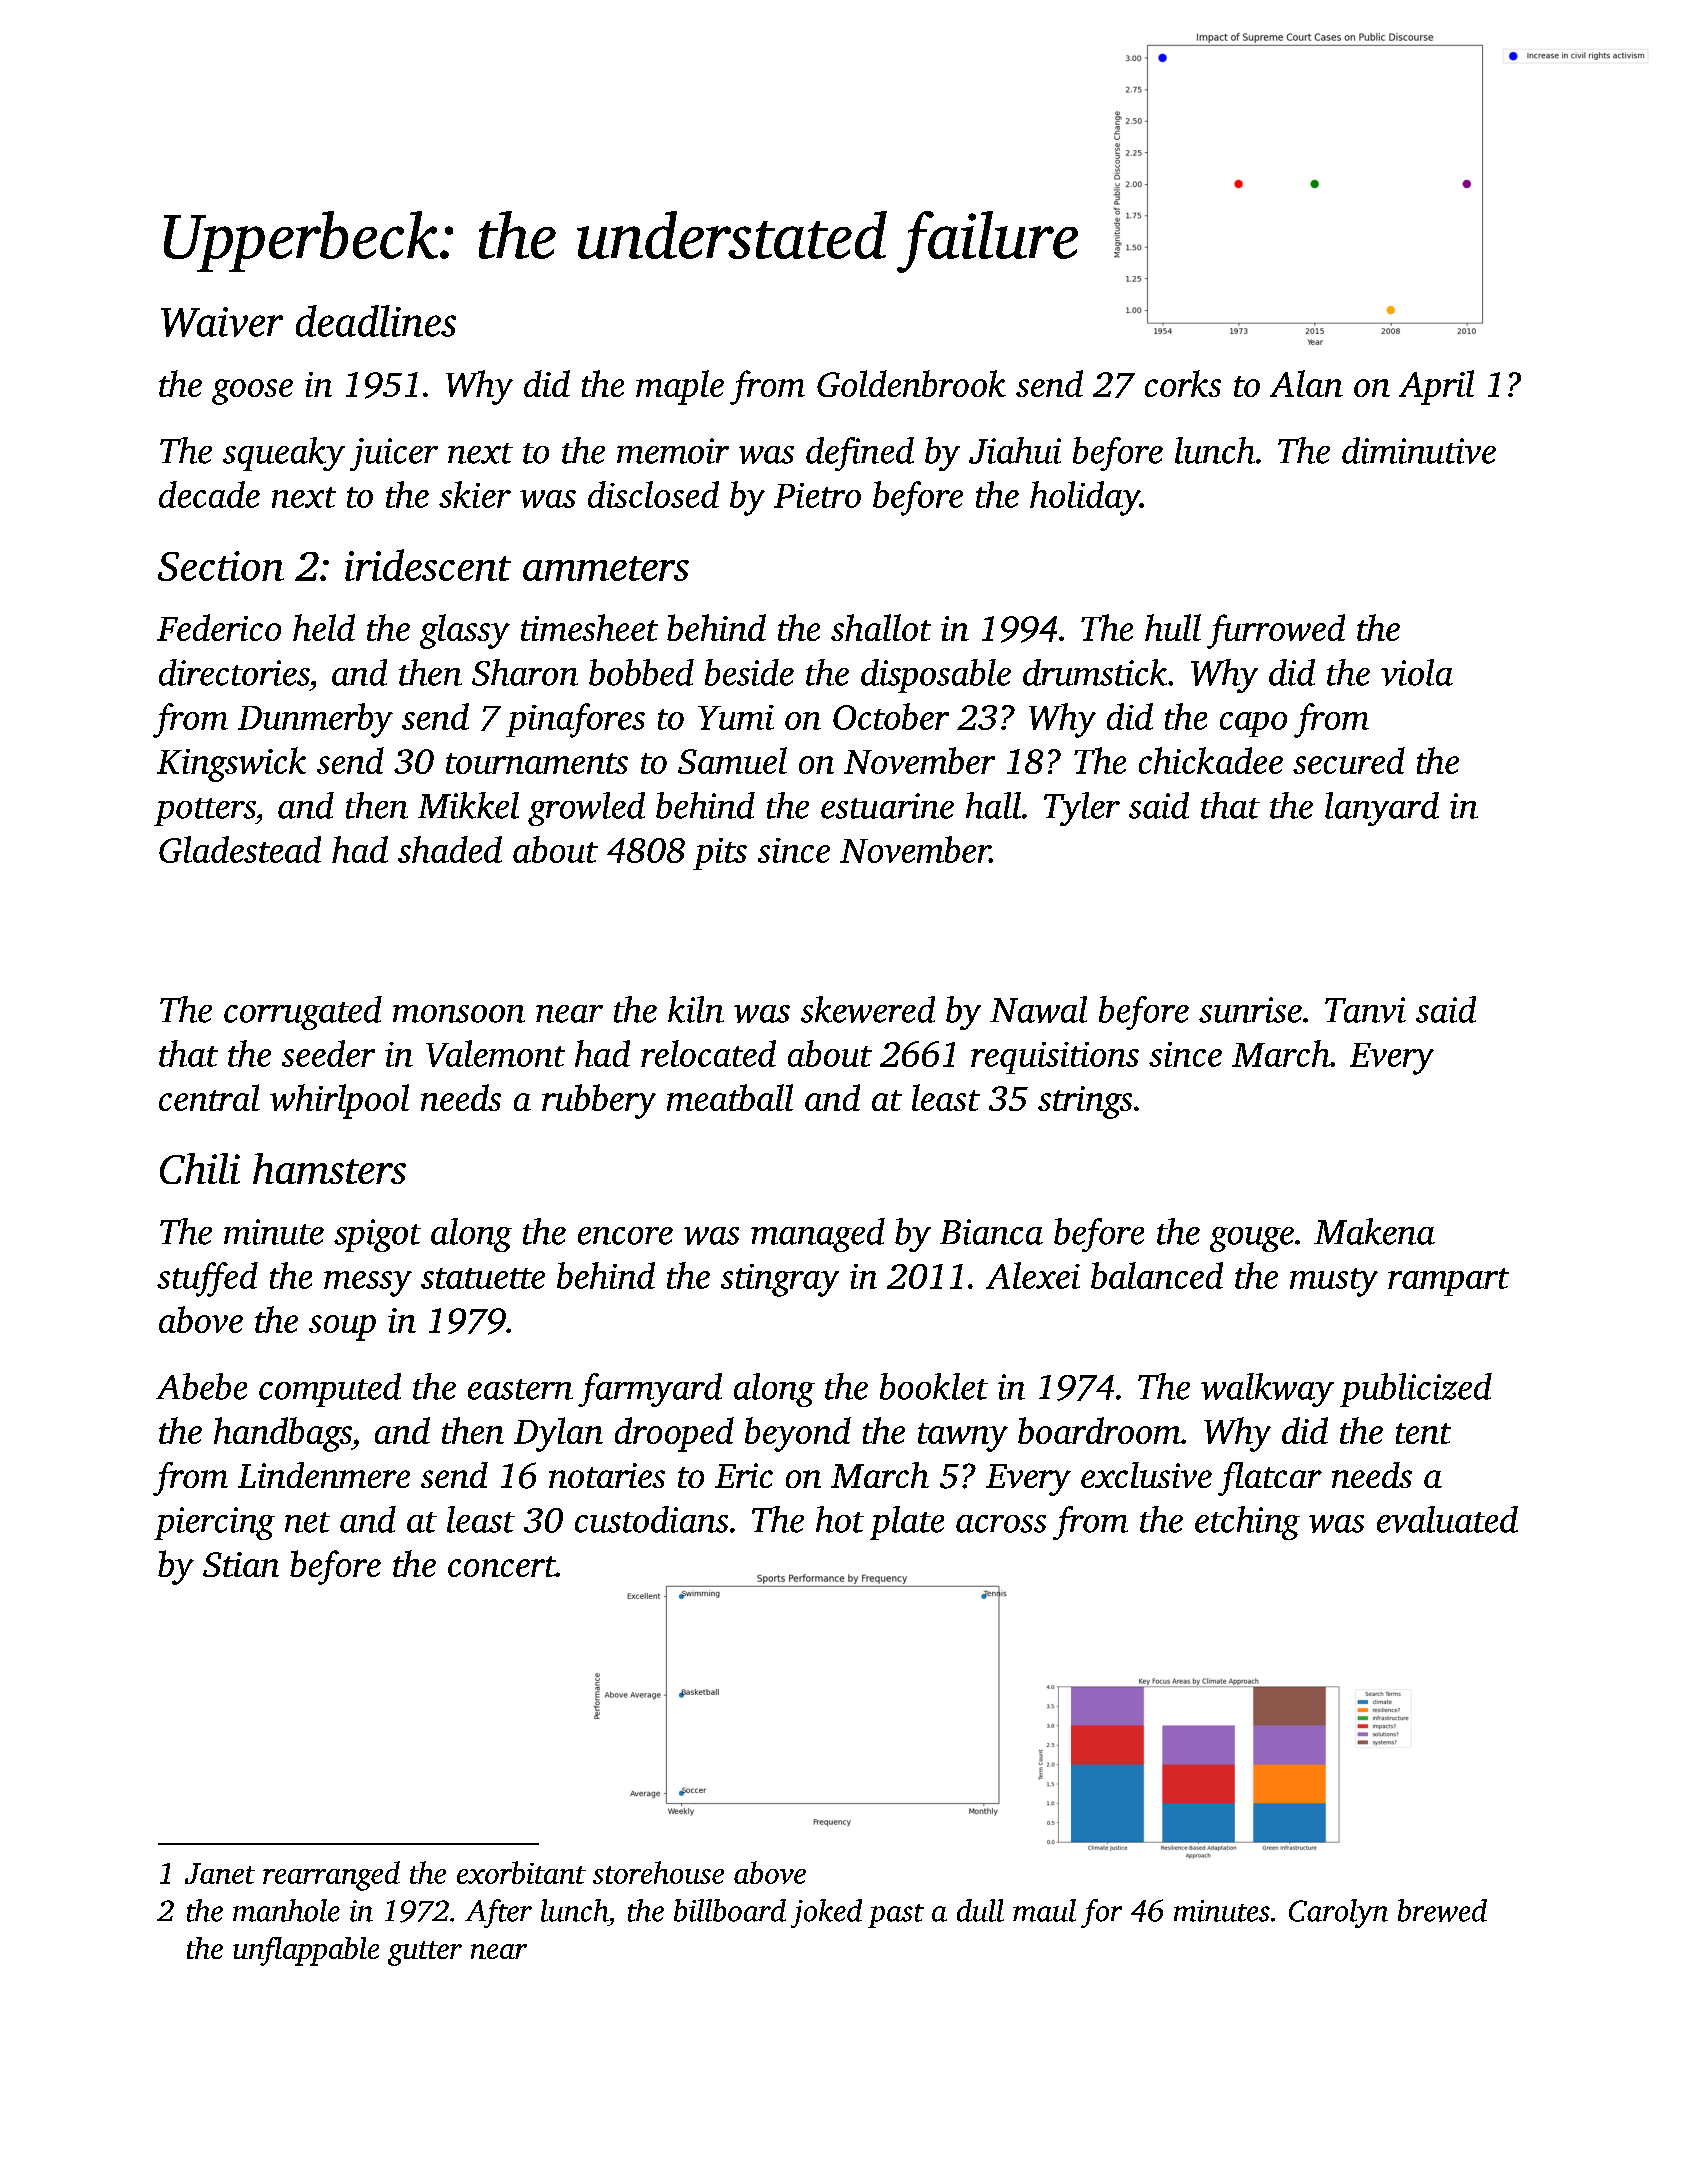 This screenshot has height=2178, width=1683. I want to click on Samuel, so click(732, 760).
